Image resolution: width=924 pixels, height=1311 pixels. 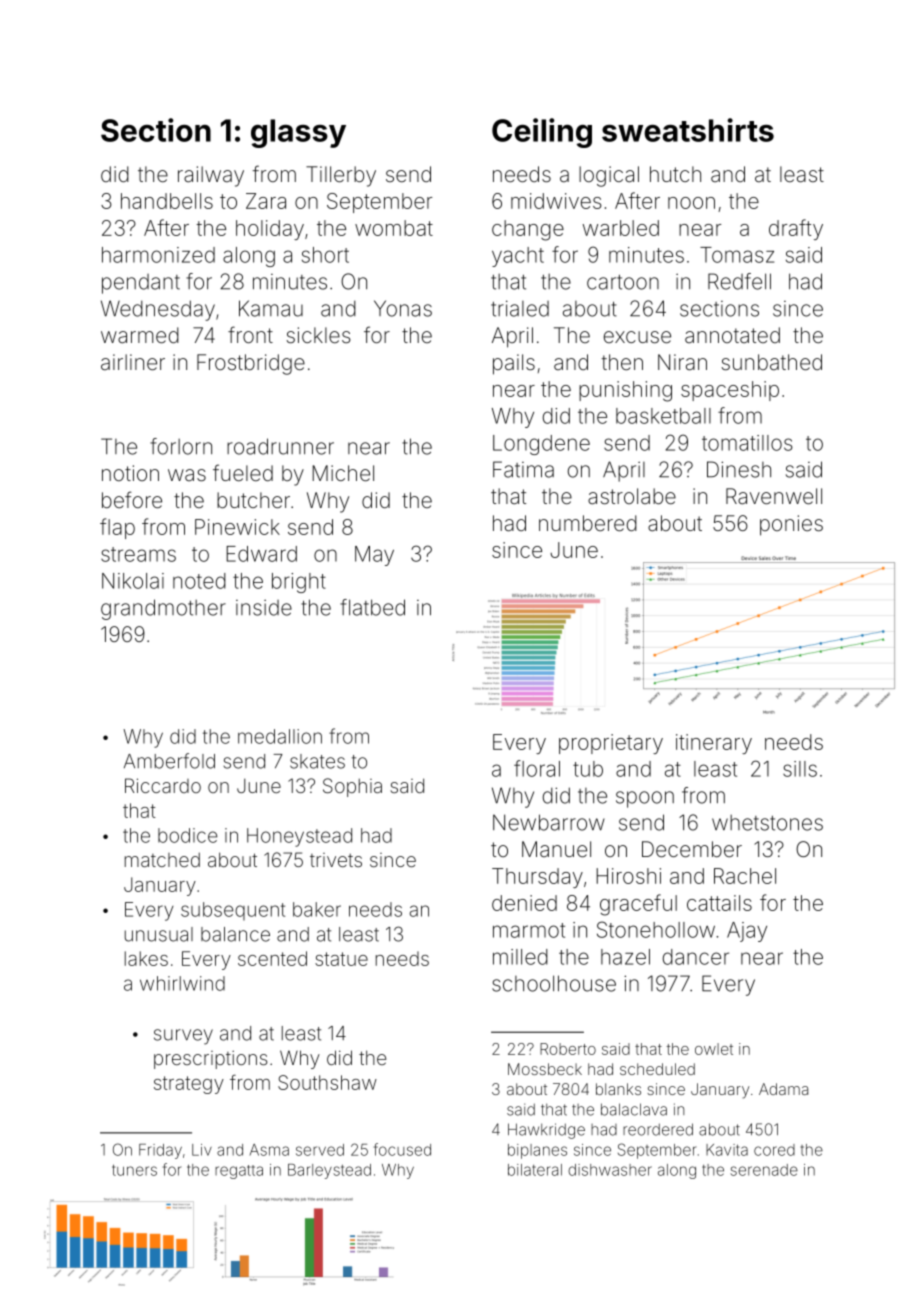 I want to click on harmonized, so click(x=158, y=255).
